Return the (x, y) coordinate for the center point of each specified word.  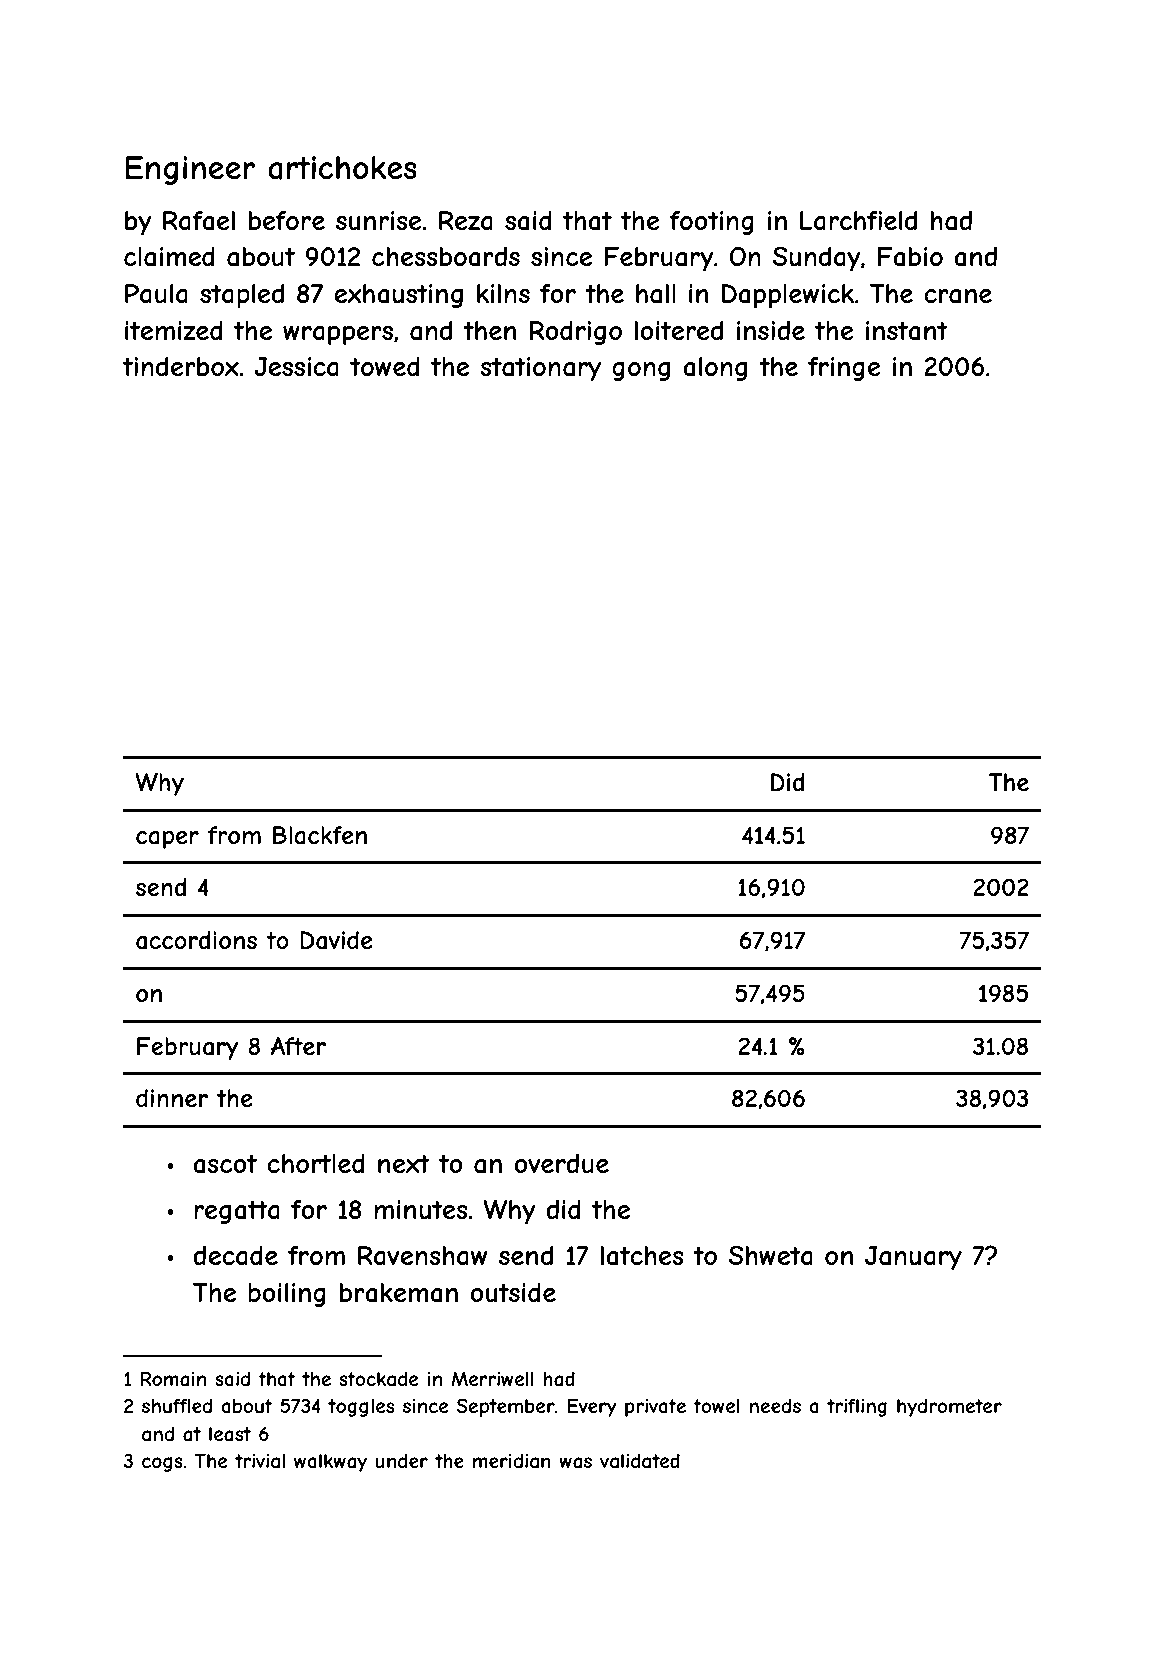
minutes (421, 1209)
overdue (561, 1164)
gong (641, 371)
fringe (844, 369)
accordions (196, 940)
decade (235, 1256)
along (715, 369)
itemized (174, 330)
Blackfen (320, 835)
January (913, 1258)
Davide (336, 940)
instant (907, 331)
